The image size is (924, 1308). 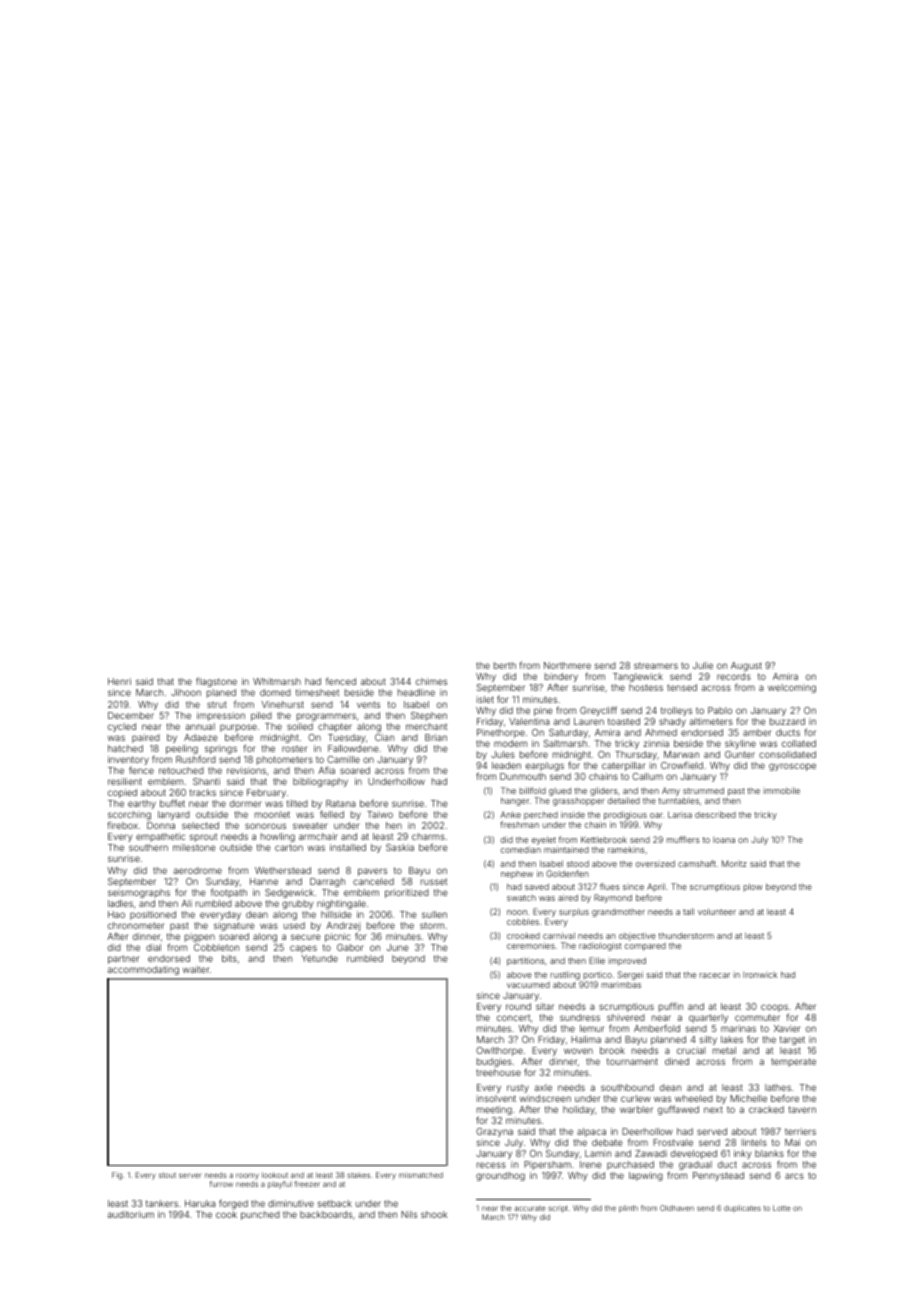 What do you see at coordinates (200, 825) in the screenshot?
I see `selected` at bounding box center [200, 825].
